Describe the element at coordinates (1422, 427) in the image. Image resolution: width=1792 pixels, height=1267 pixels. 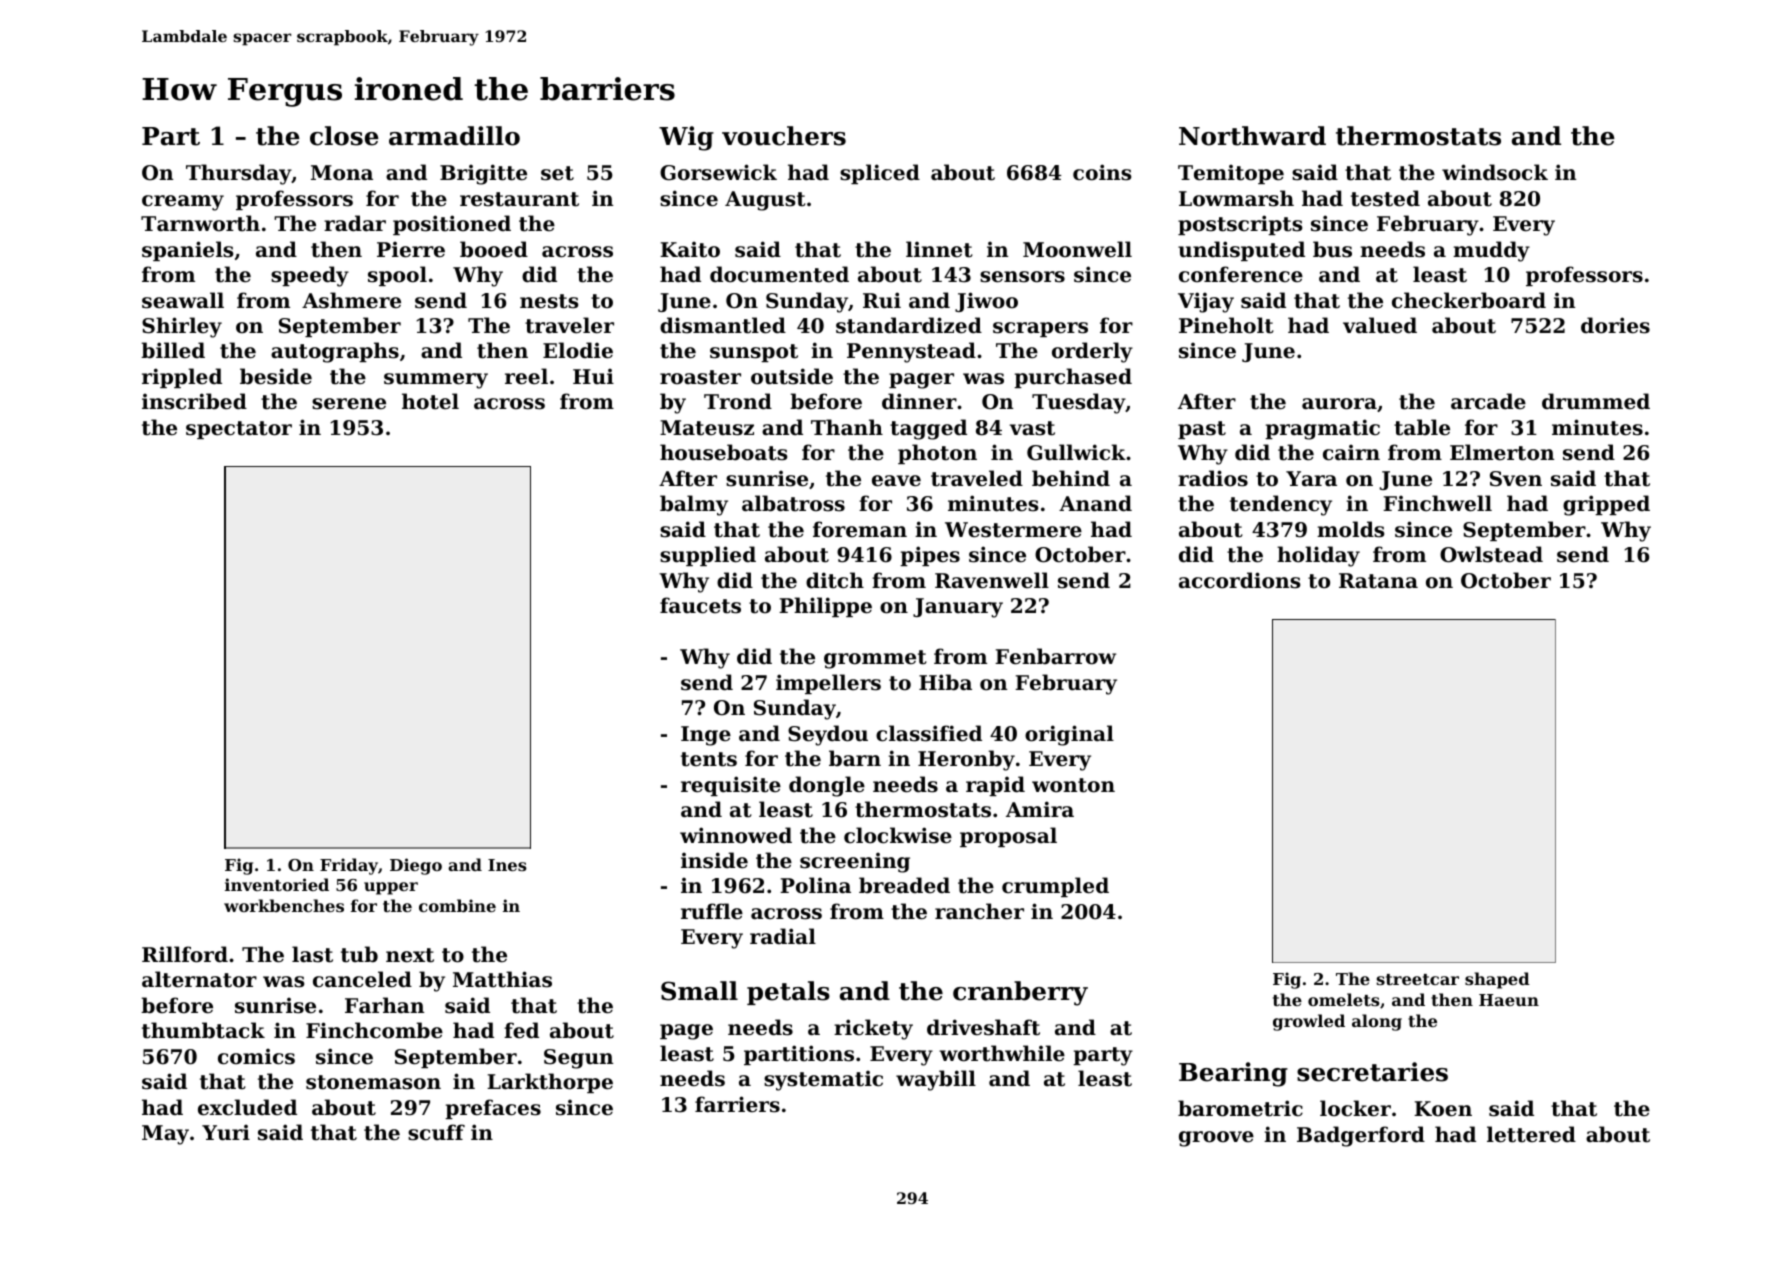
I see `table` at that location.
